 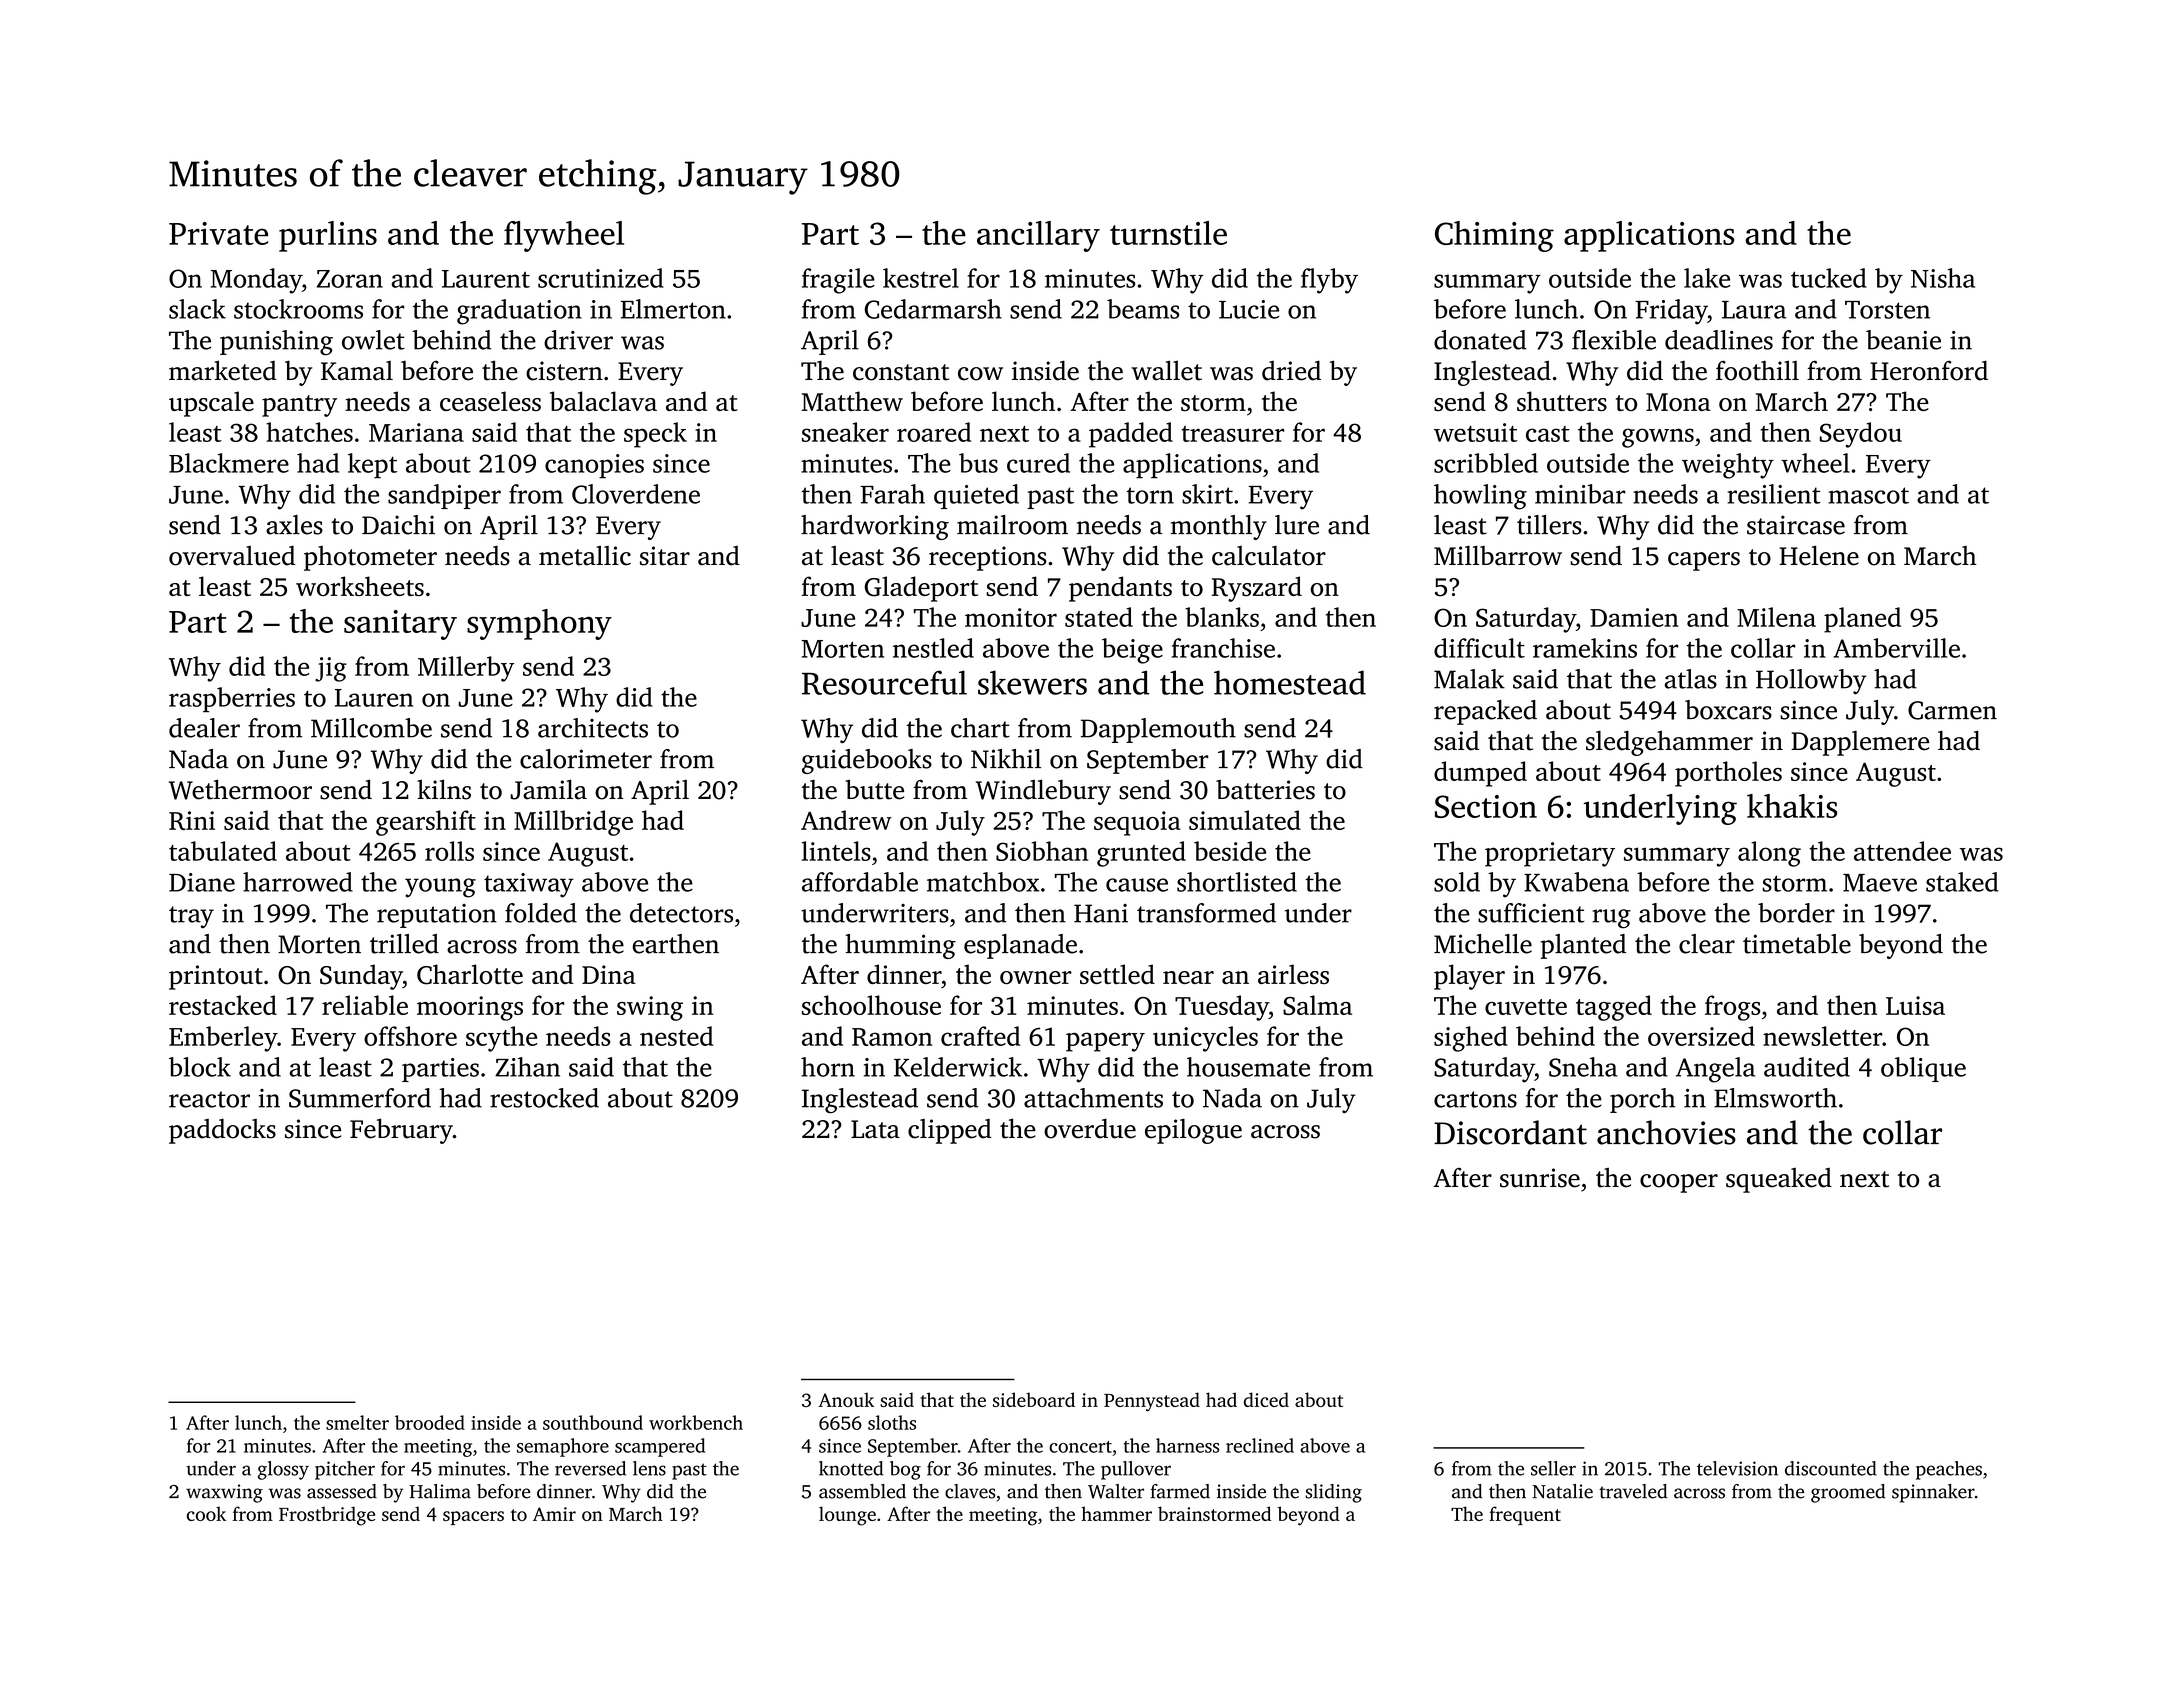 What do you see at coordinates (1329, 281) in the page?
I see `flyby` at bounding box center [1329, 281].
